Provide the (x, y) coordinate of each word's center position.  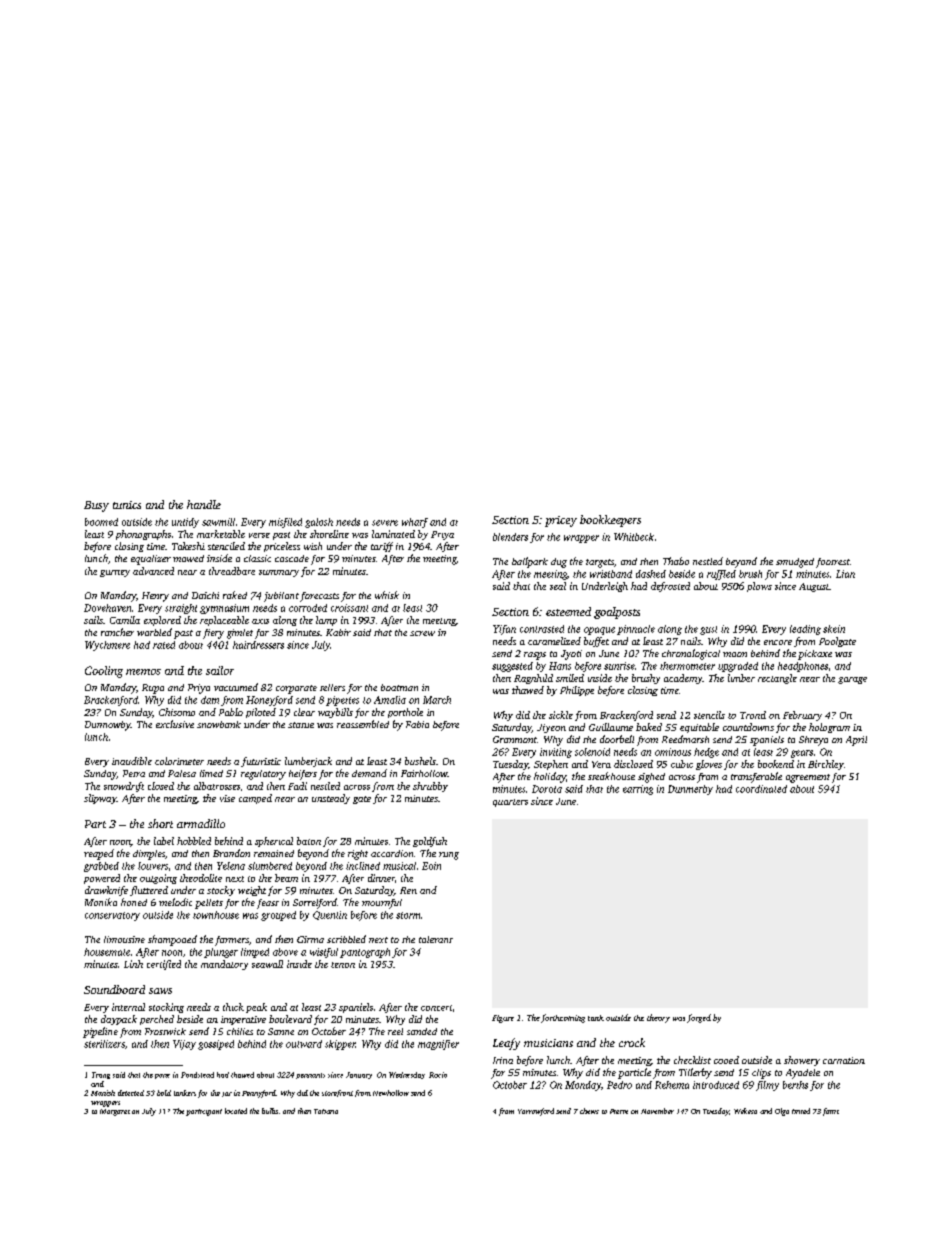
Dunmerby (690, 790)
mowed (188, 558)
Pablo (231, 712)
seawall (267, 964)
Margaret (115, 1112)
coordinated (761, 789)
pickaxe (815, 655)
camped (255, 799)
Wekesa (745, 1111)
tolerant (436, 939)
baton (309, 841)
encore (778, 642)
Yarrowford (536, 1112)
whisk (387, 595)
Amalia (390, 700)
